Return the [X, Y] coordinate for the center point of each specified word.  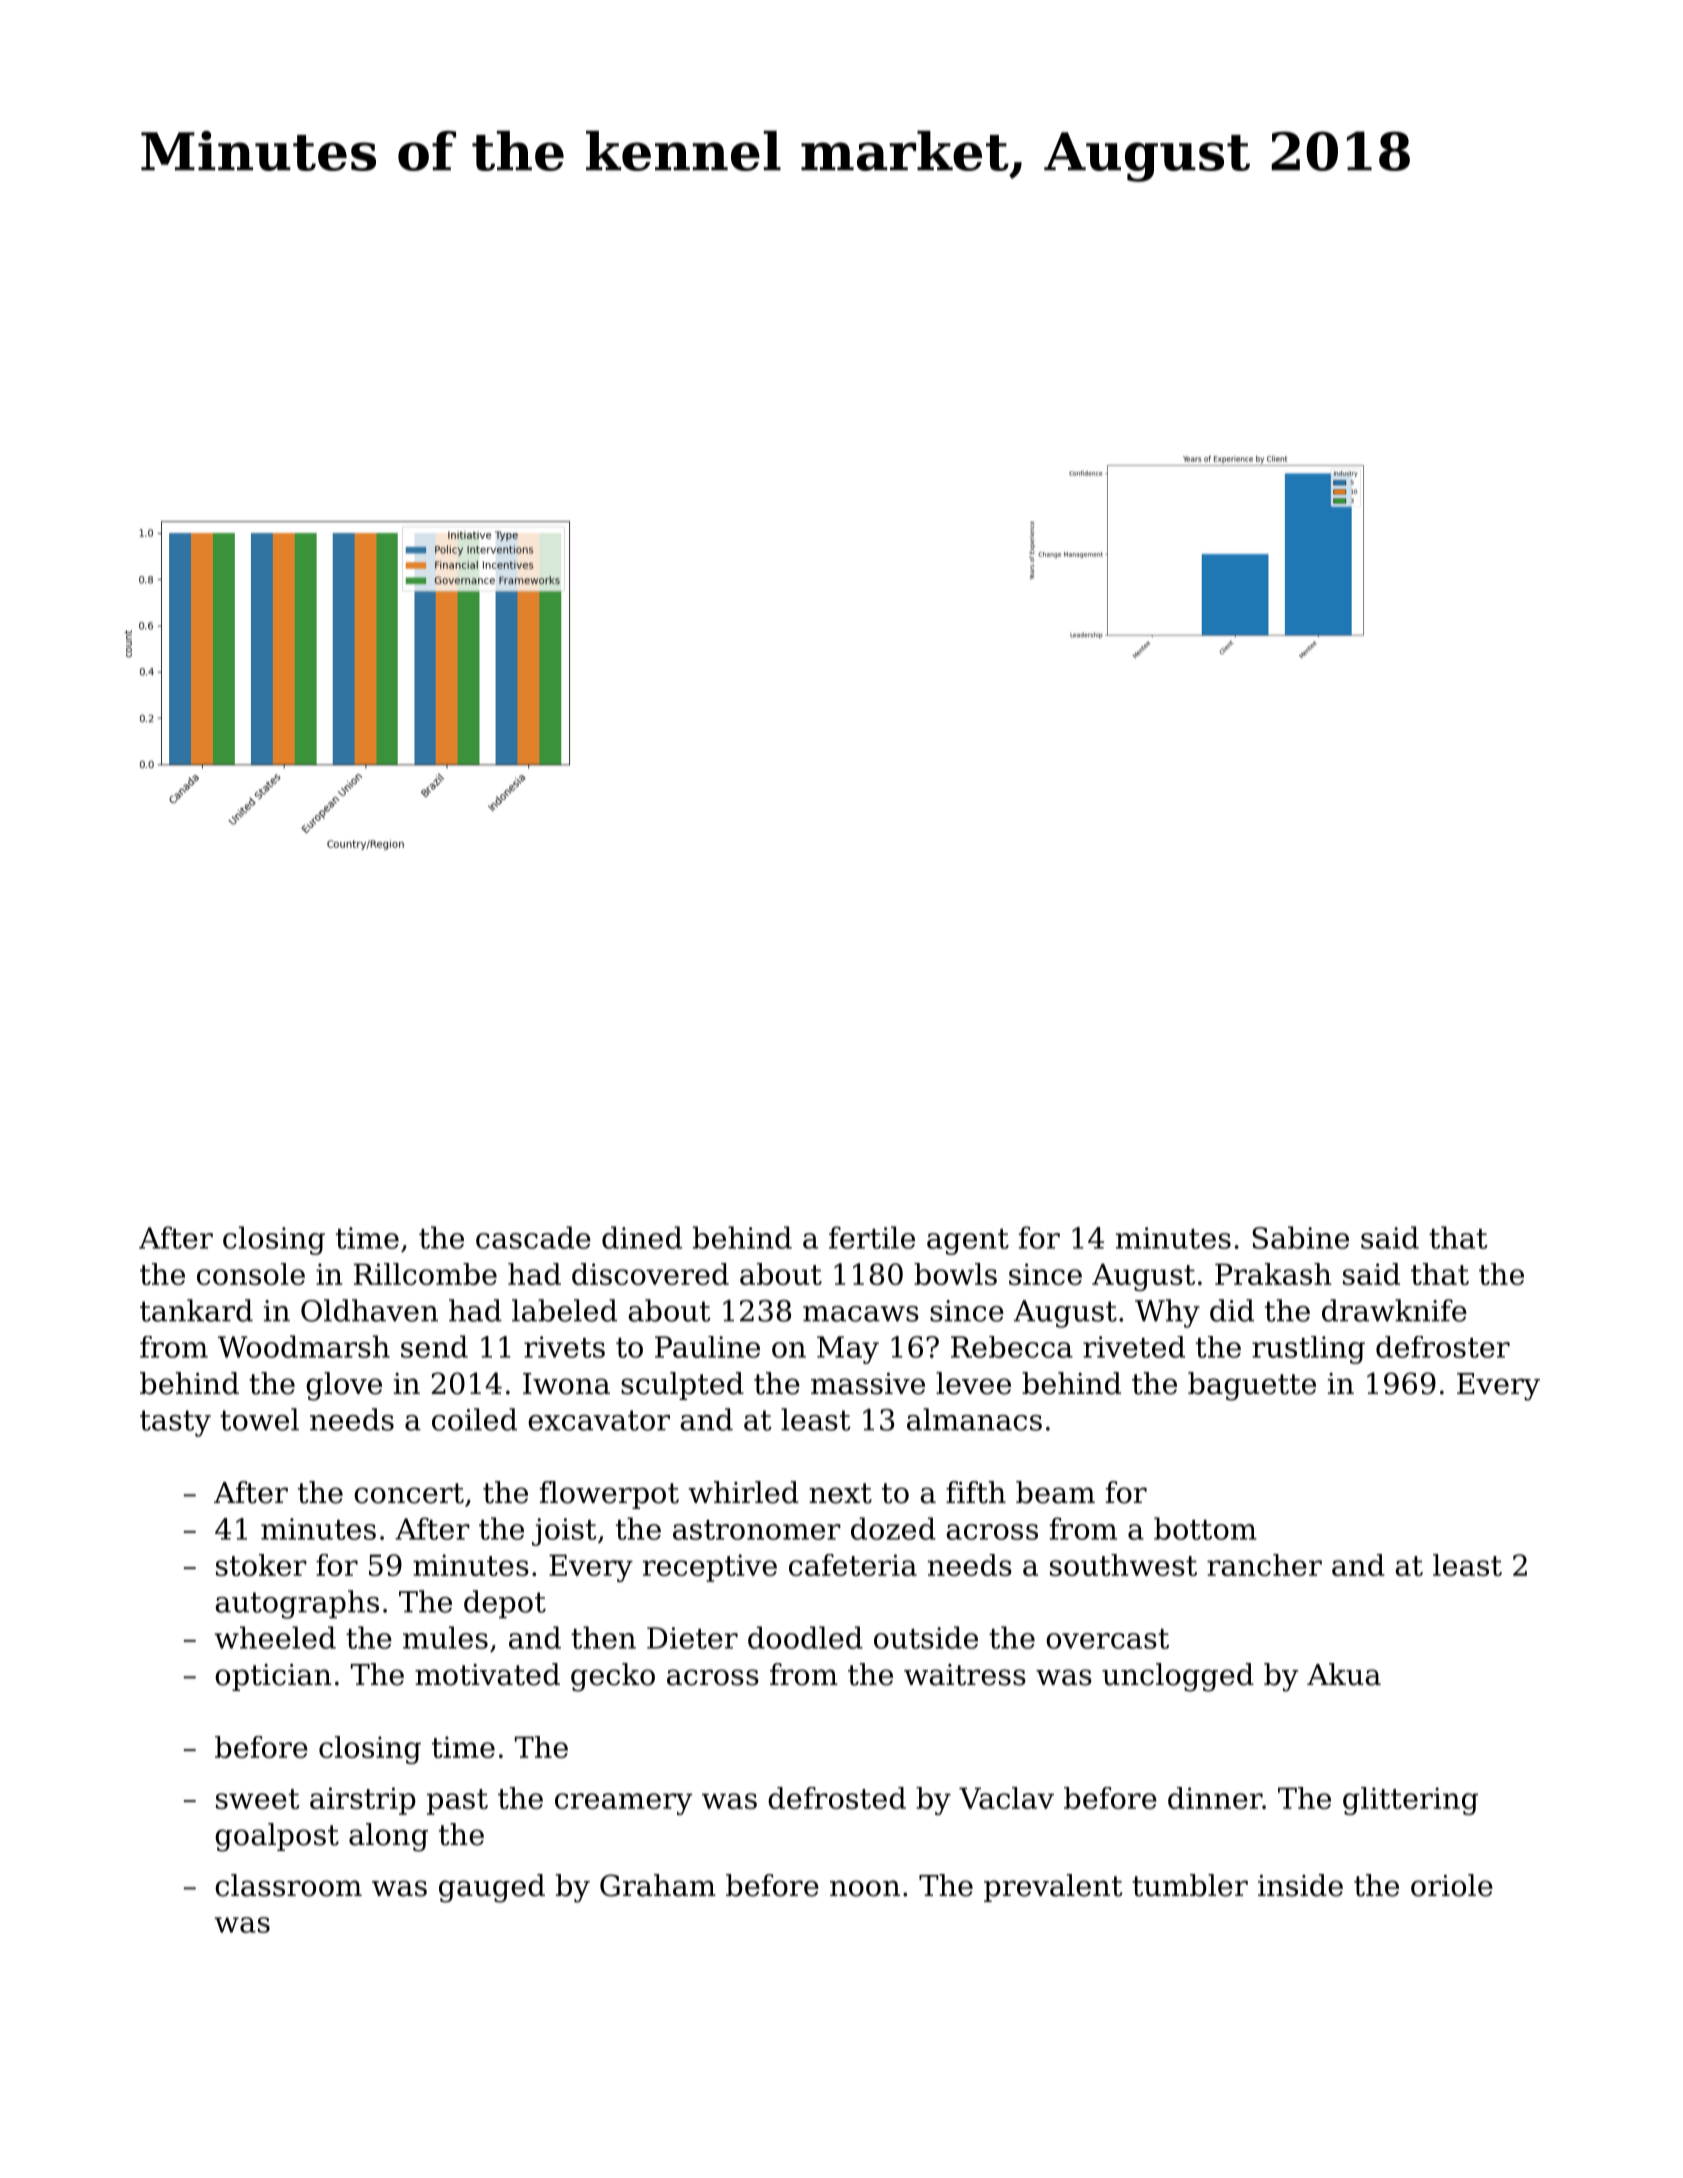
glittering [1410, 1801]
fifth [976, 1492]
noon [865, 1888]
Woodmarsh [304, 1346]
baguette [1252, 1386]
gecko [613, 1677]
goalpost [277, 1837]
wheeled [275, 1637]
